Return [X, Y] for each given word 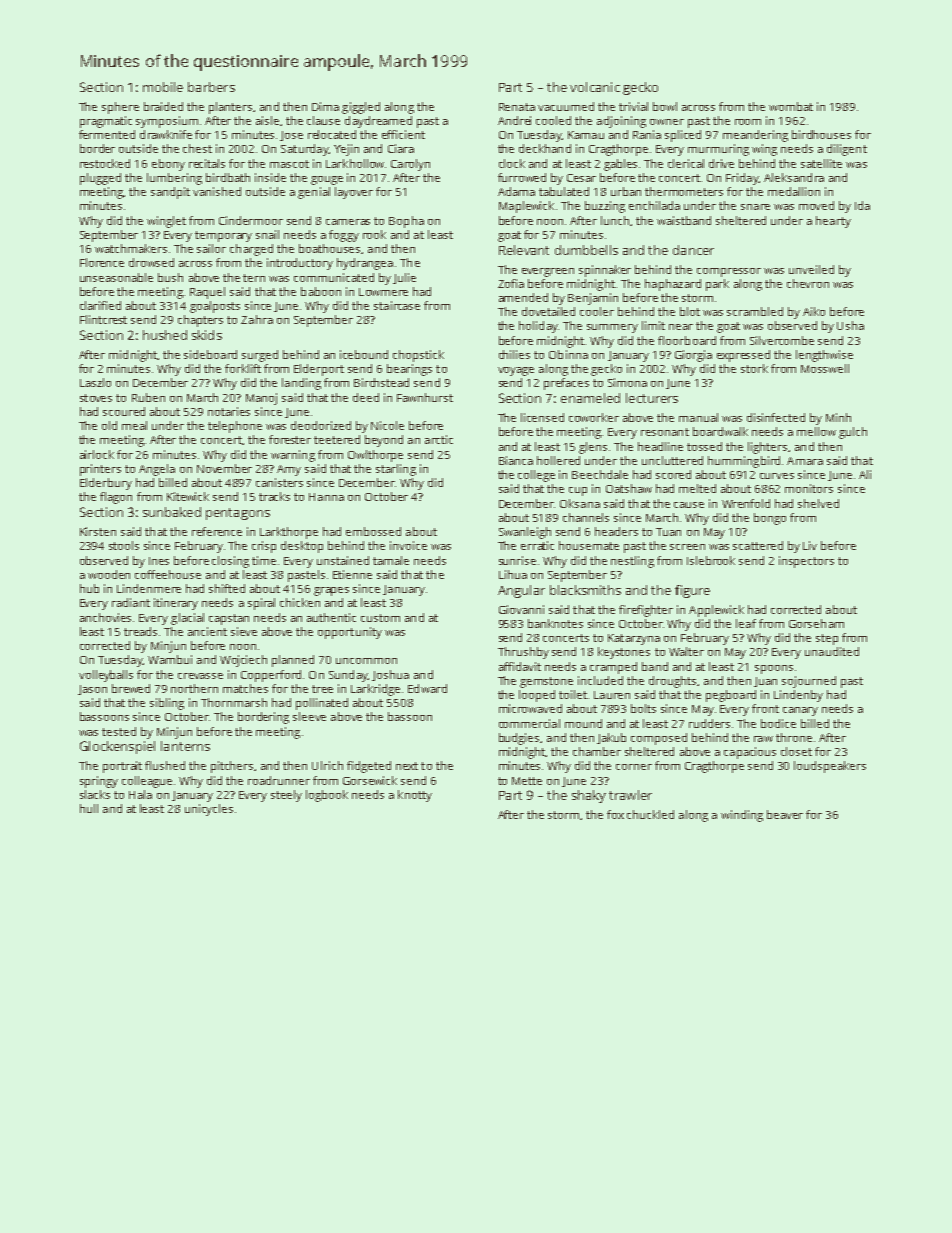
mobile [163, 87]
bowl [665, 106]
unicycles [209, 810]
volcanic [595, 87]
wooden [109, 574]
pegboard [731, 696]
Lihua [513, 574]
